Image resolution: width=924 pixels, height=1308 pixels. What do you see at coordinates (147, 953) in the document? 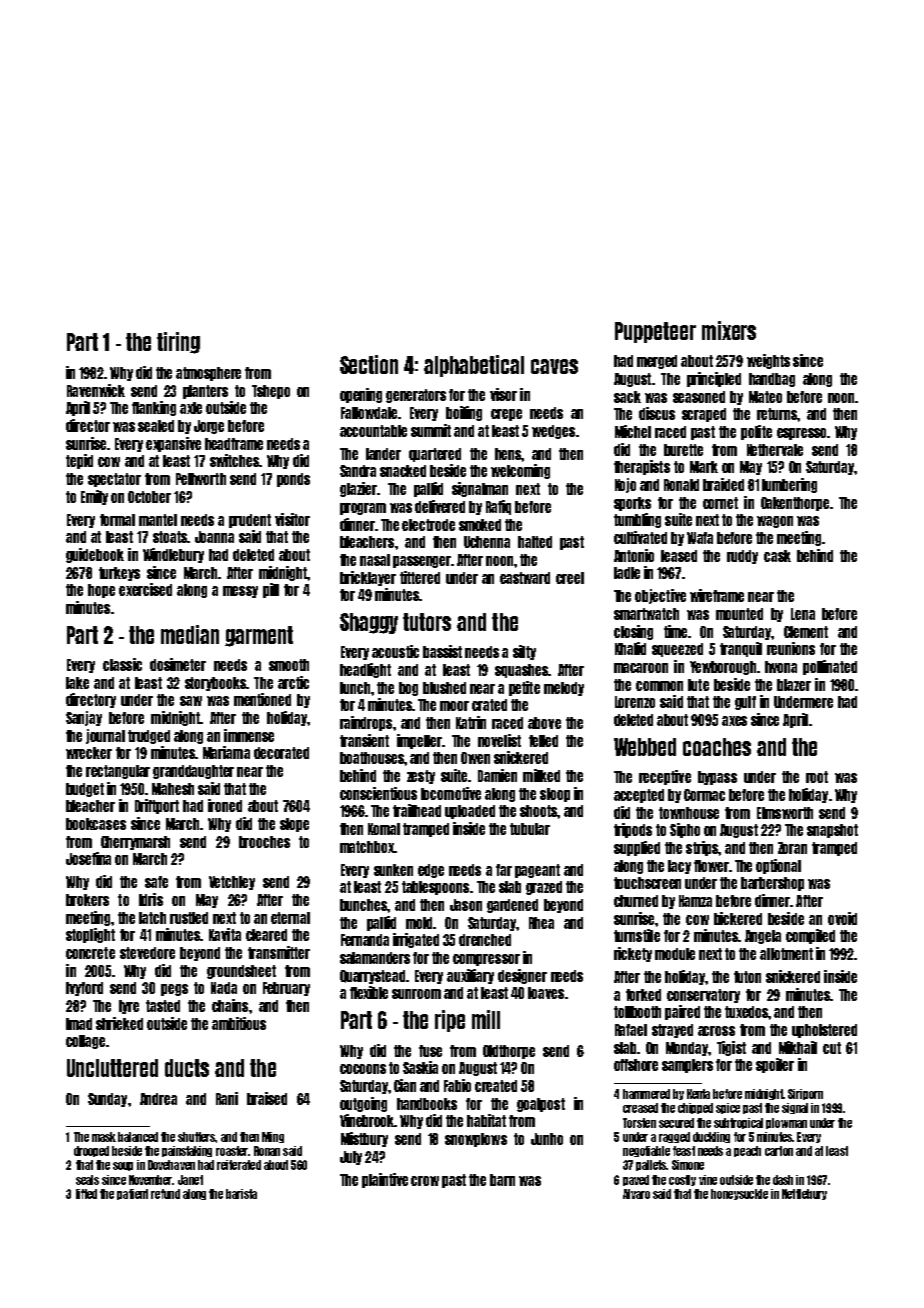
I see `stevedore` at bounding box center [147, 953].
